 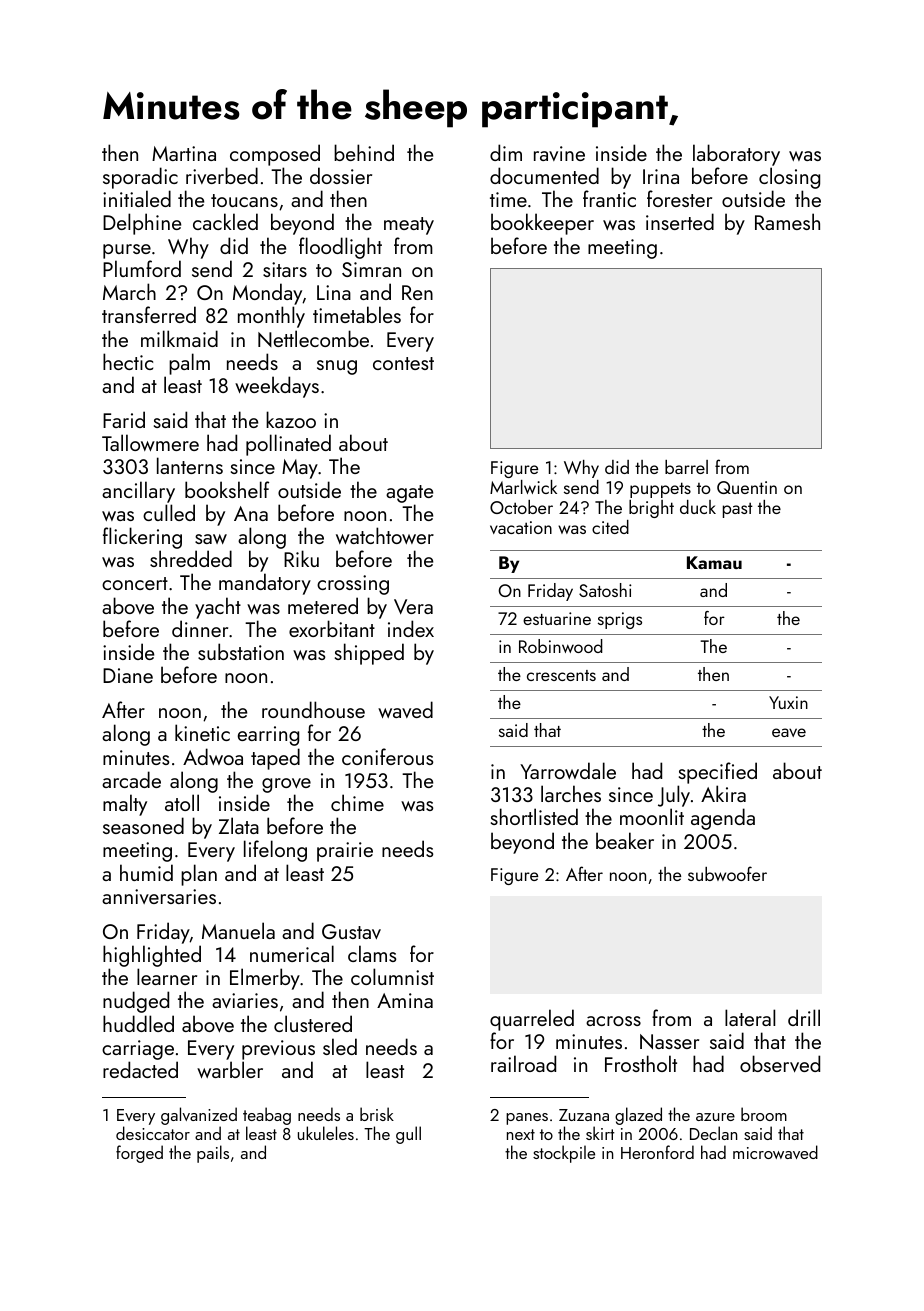 What do you see at coordinates (403, 363) in the screenshot?
I see `contest` at bounding box center [403, 363].
